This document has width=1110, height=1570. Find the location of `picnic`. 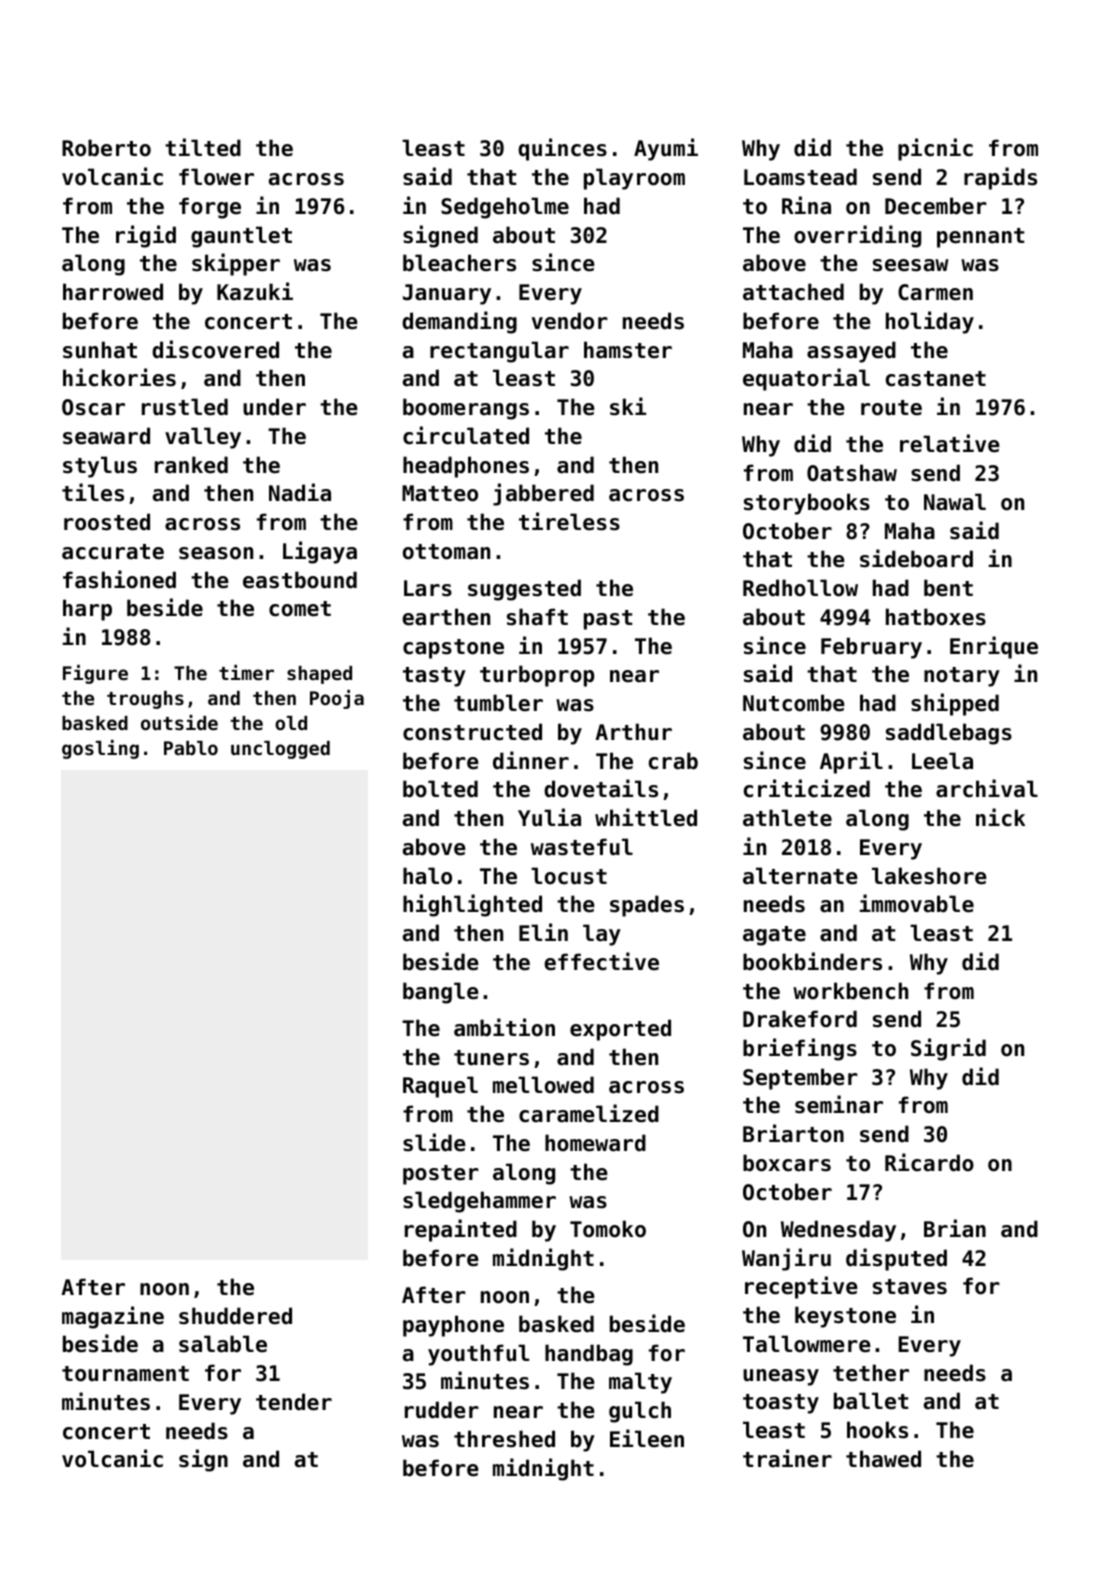

picnic is located at coordinates (935, 149).
